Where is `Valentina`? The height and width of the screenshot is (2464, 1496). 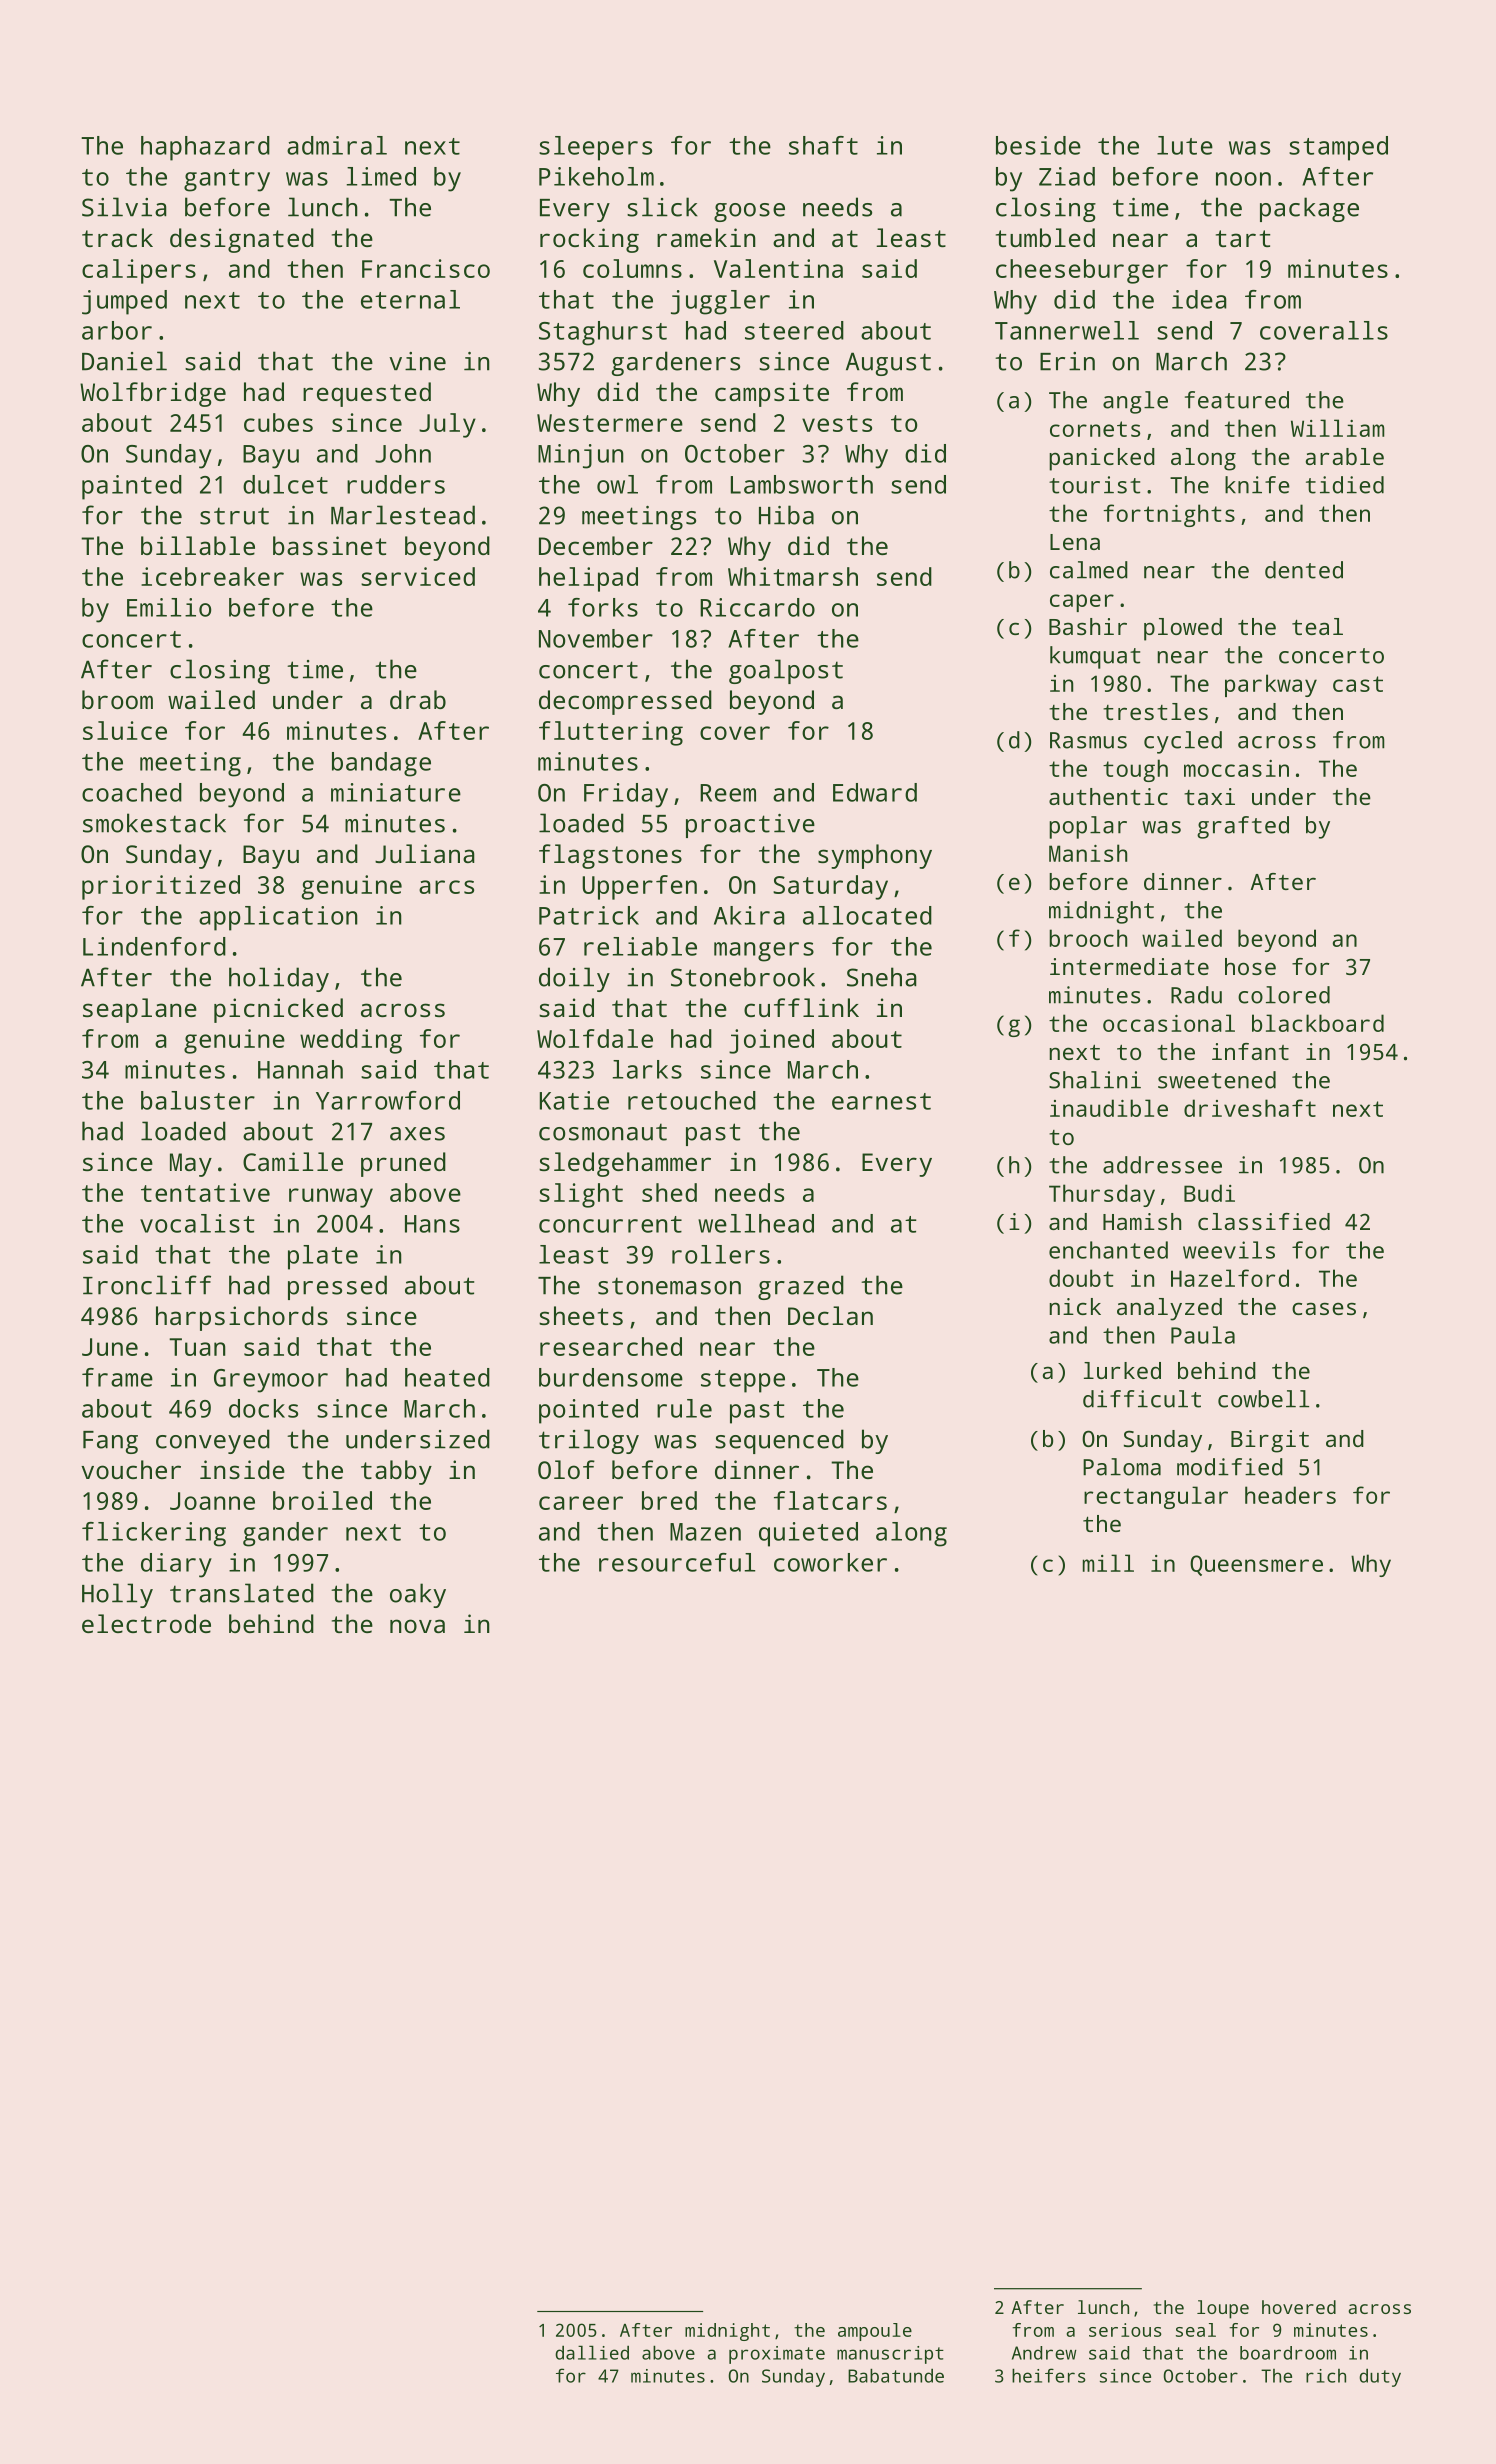 Valentina is located at coordinates (778, 268).
